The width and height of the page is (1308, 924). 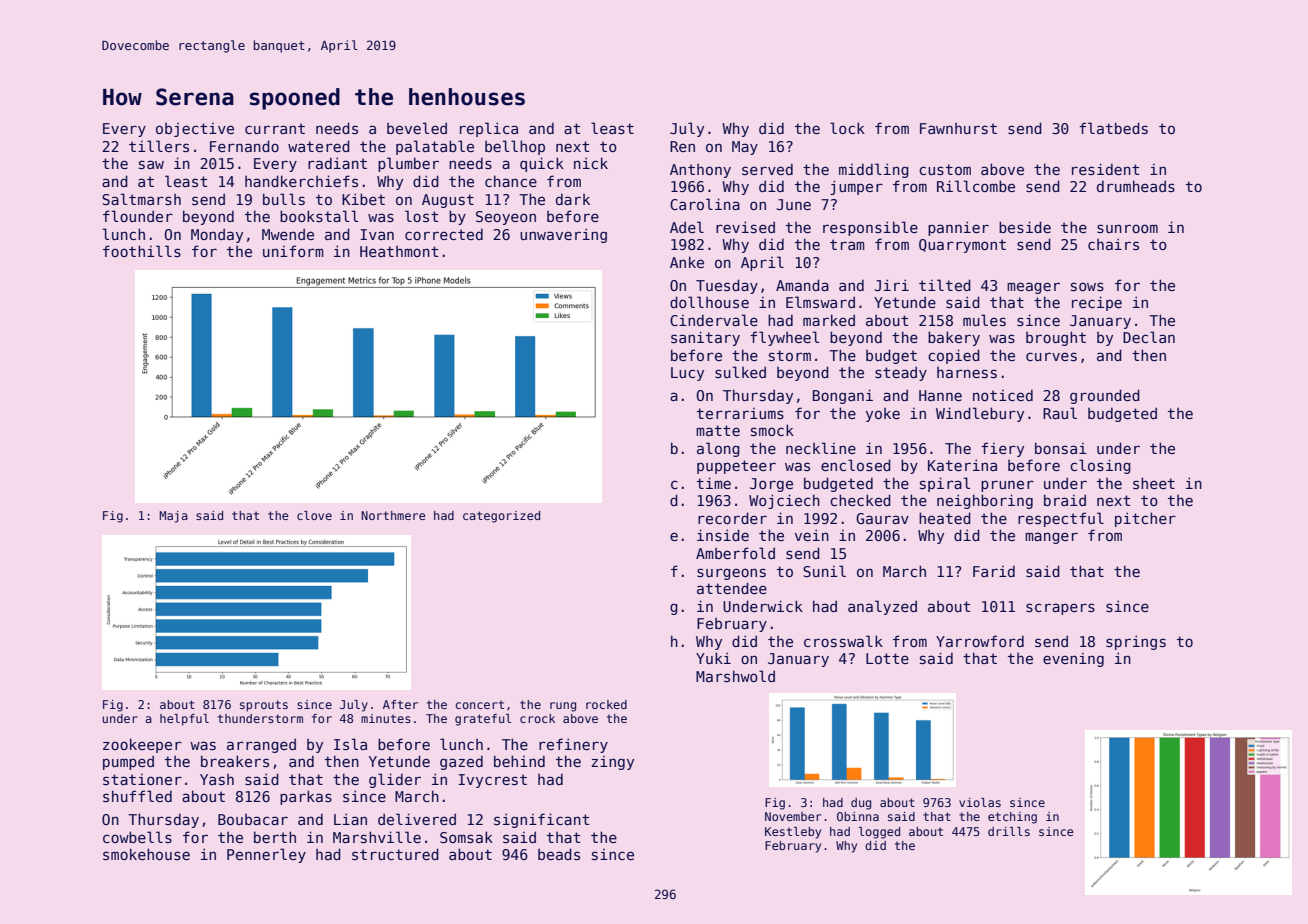 I want to click on helpful, so click(x=184, y=720).
